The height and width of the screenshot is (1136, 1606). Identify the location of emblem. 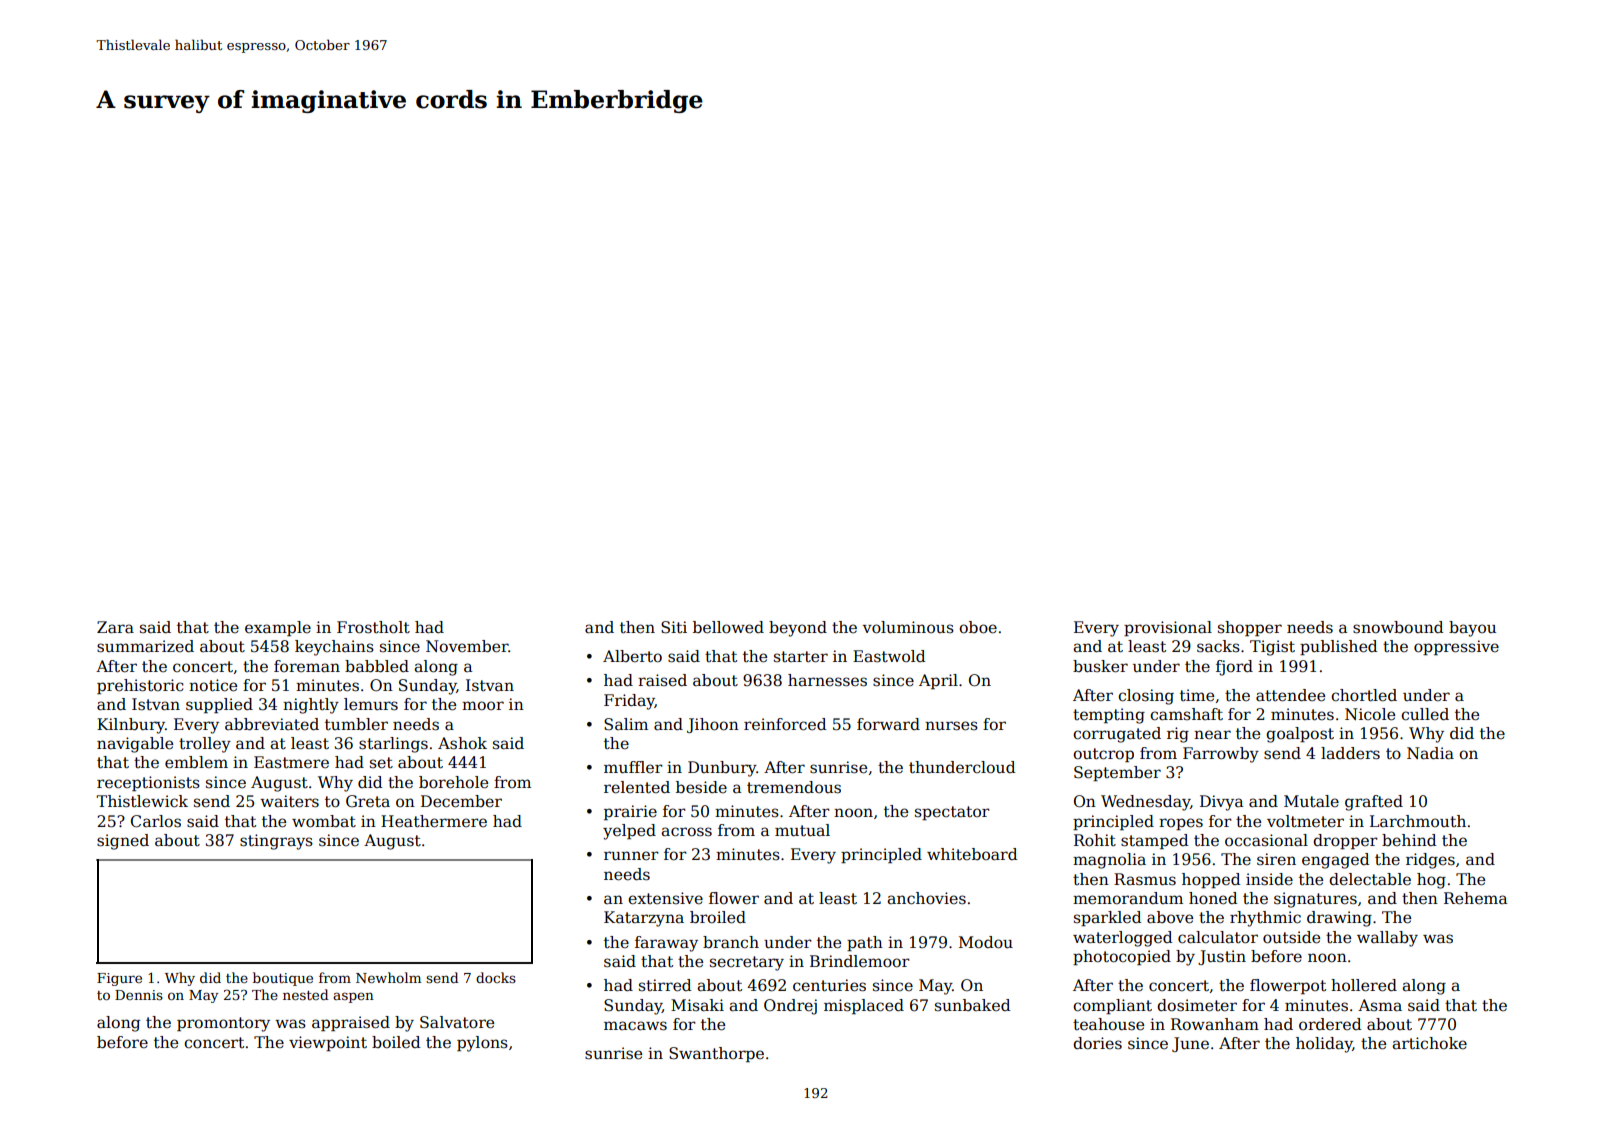
(196, 762).
